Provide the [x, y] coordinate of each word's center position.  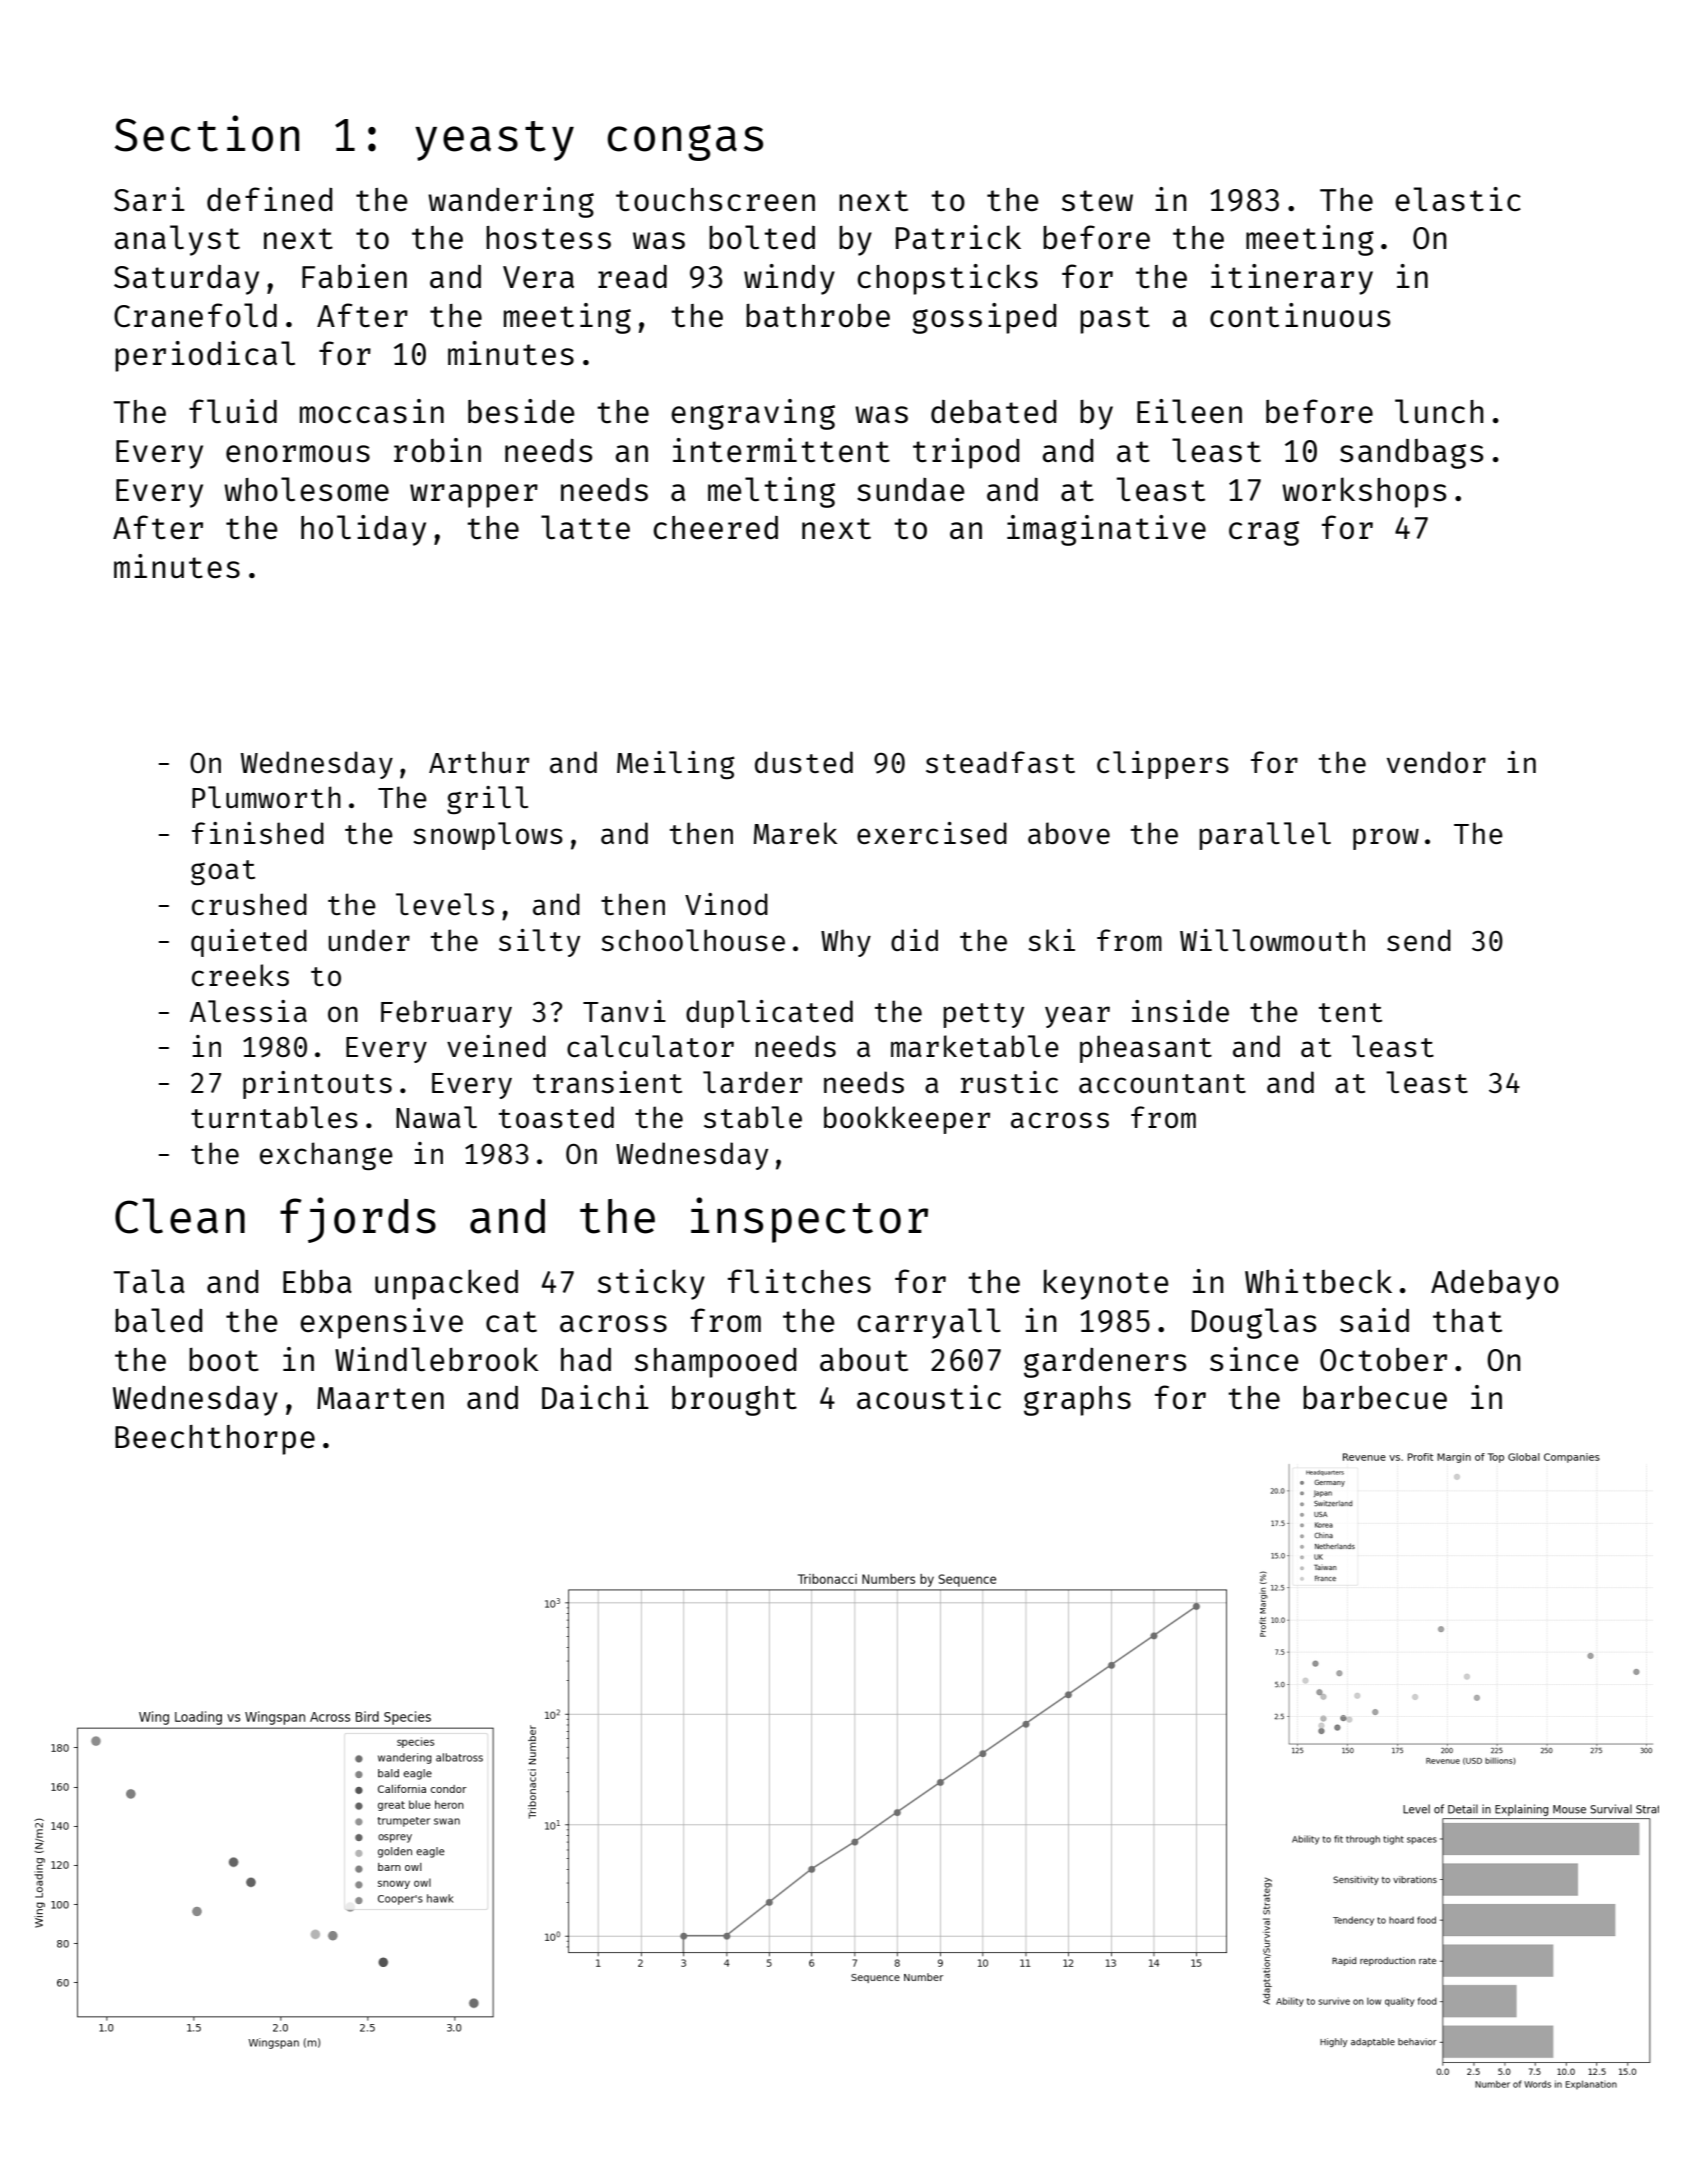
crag [1264, 533]
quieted [249, 943]
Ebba [317, 1281]
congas [685, 142]
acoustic [929, 1397]
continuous [1300, 315]
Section [207, 133]
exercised [932, 833]
